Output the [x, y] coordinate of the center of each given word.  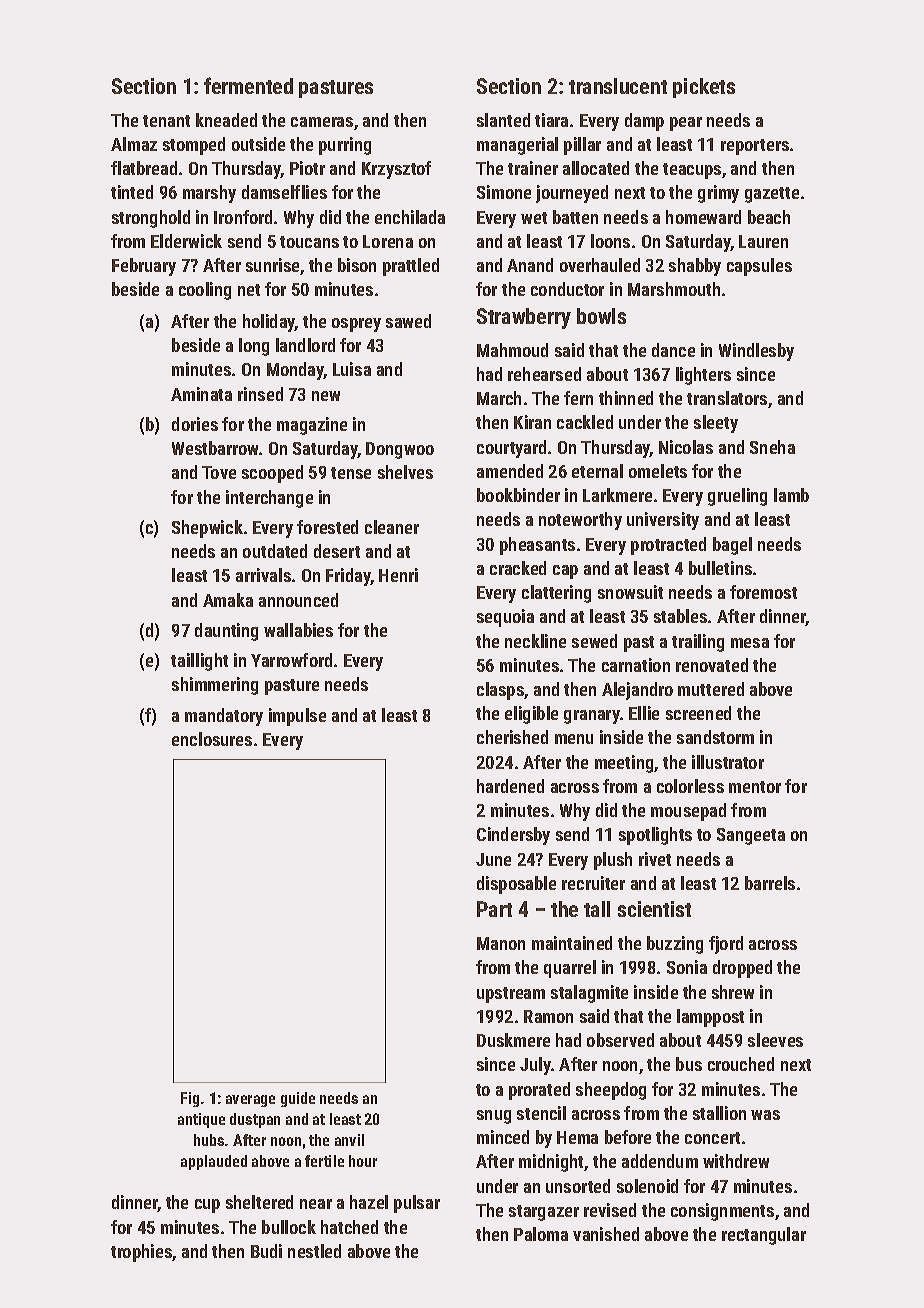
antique [201, 1120]
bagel [732, 546]
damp [644, 122]
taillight [199, 662]
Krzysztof [396, 170]
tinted [132, 192]
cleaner [392, 527]
